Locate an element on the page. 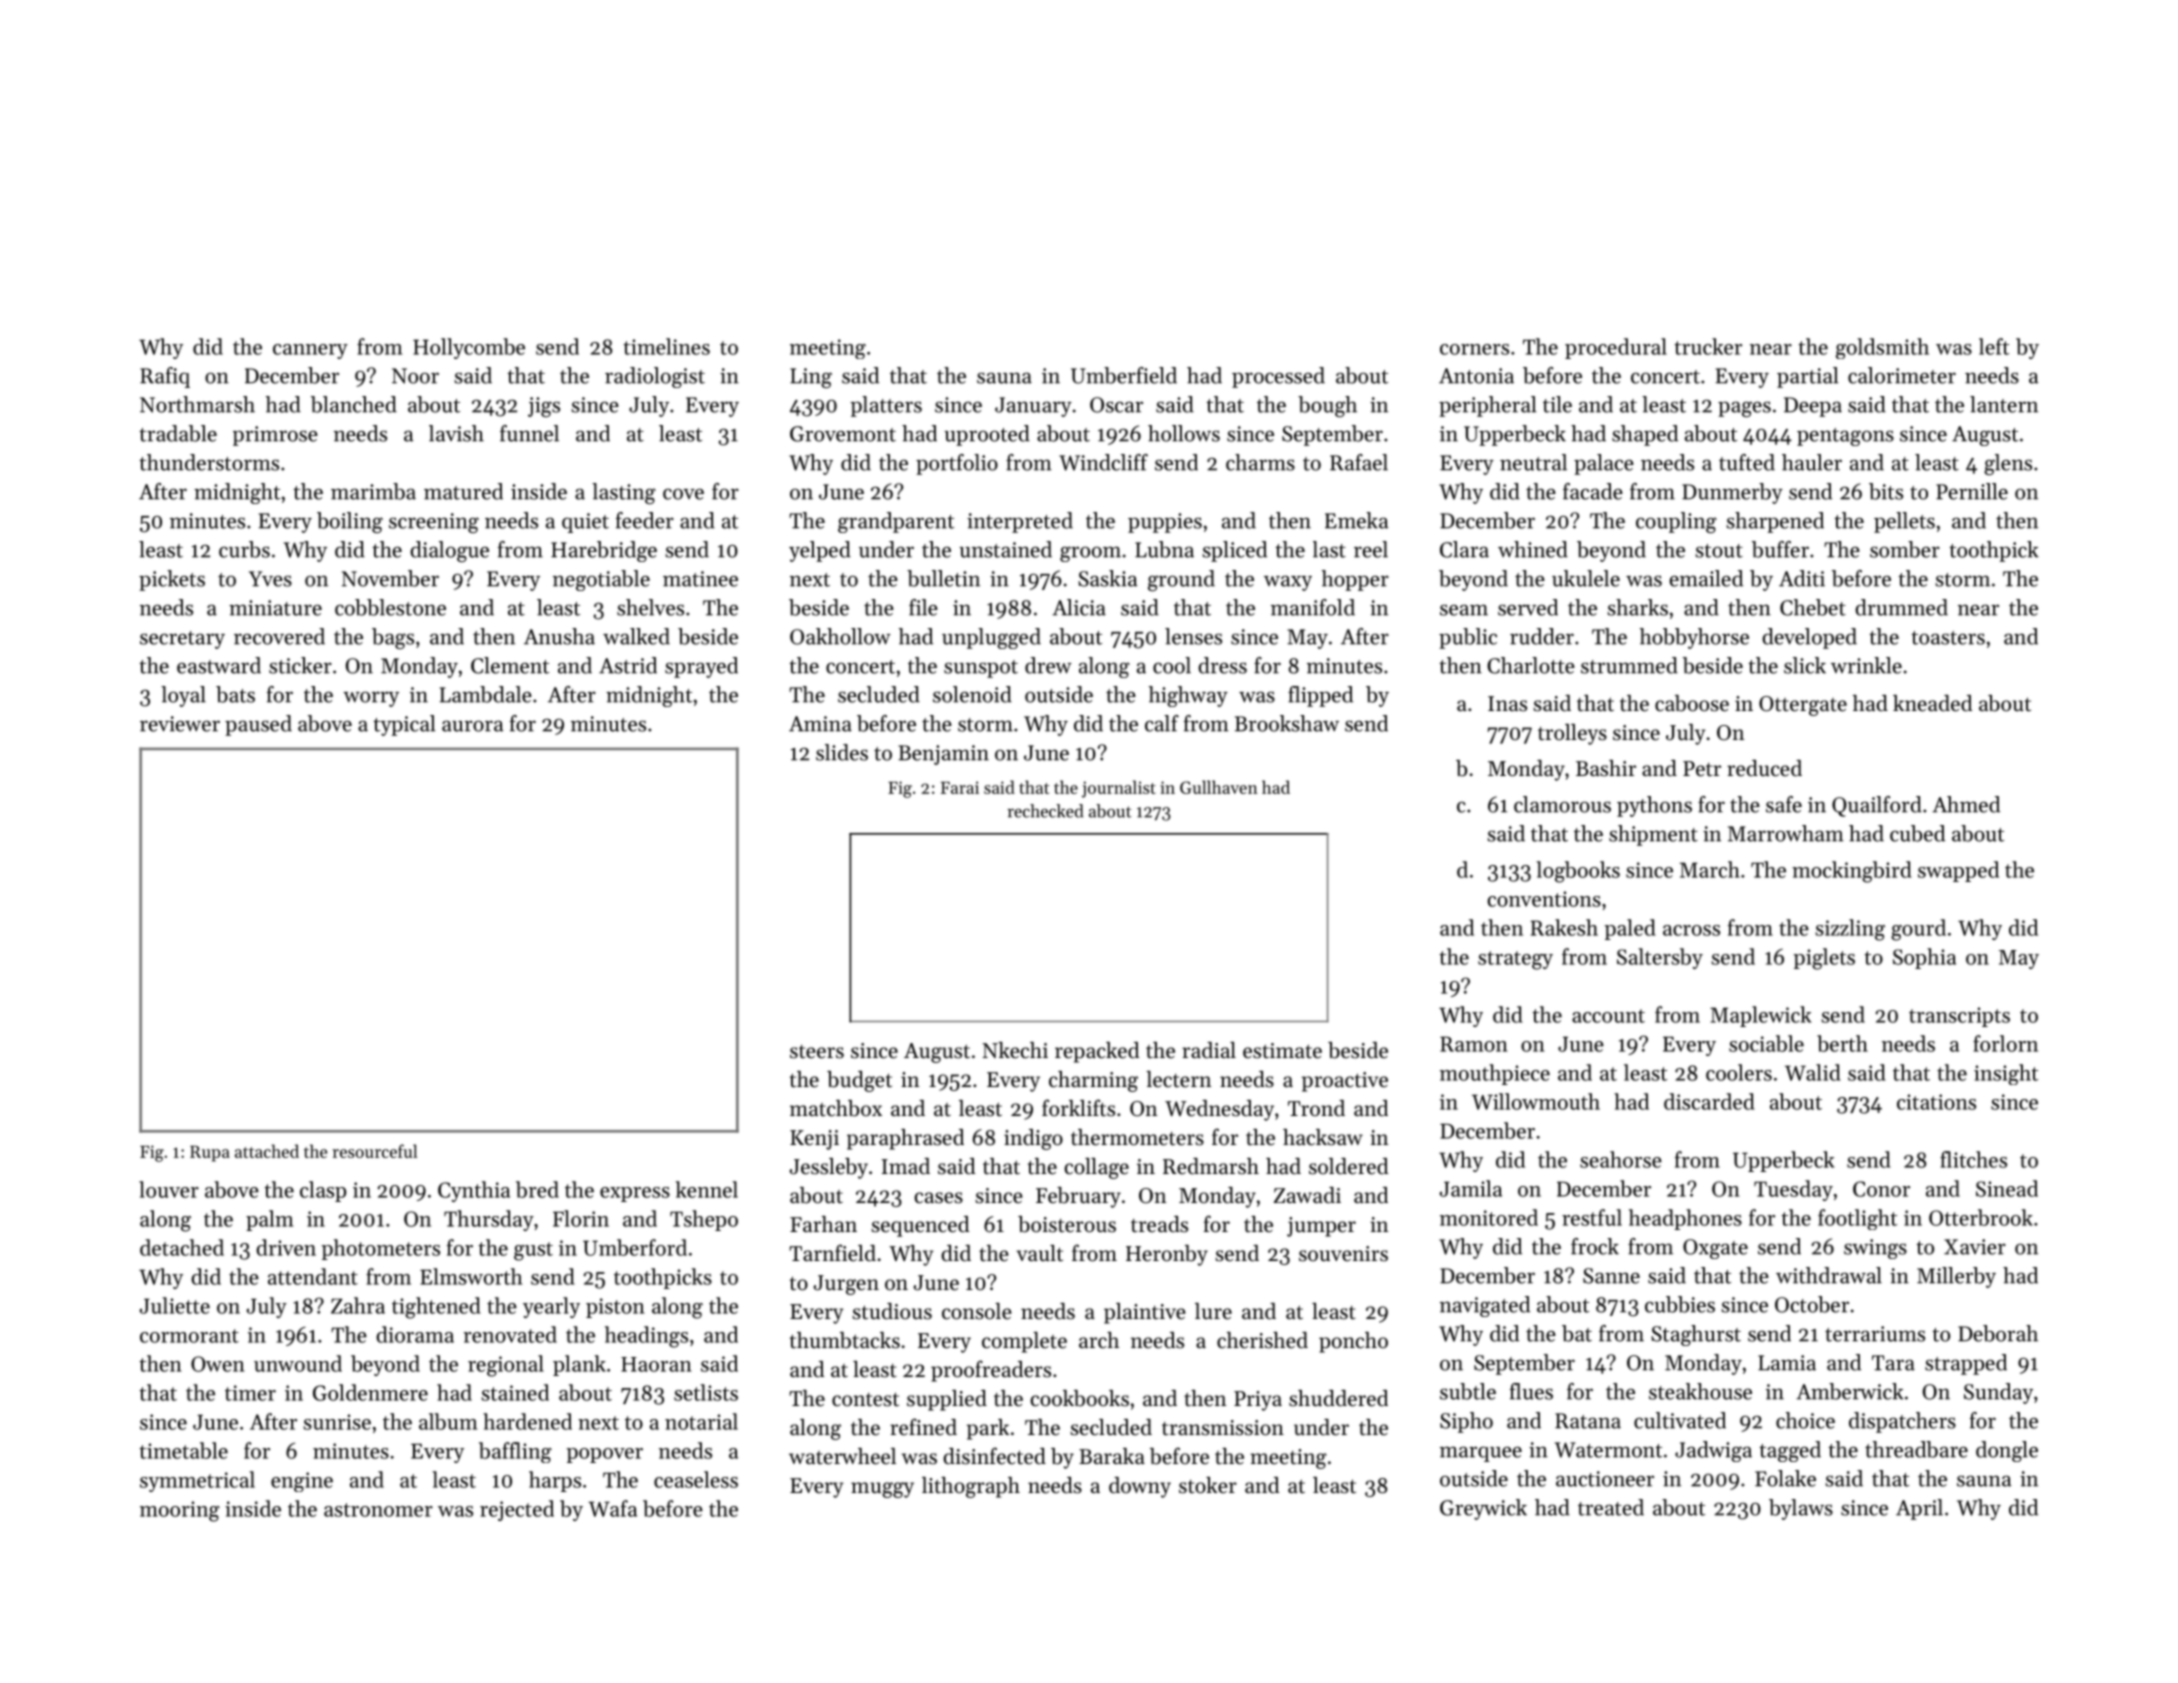 The image size is (2178, 1683). plank is located at coordinates (579, 1365).
